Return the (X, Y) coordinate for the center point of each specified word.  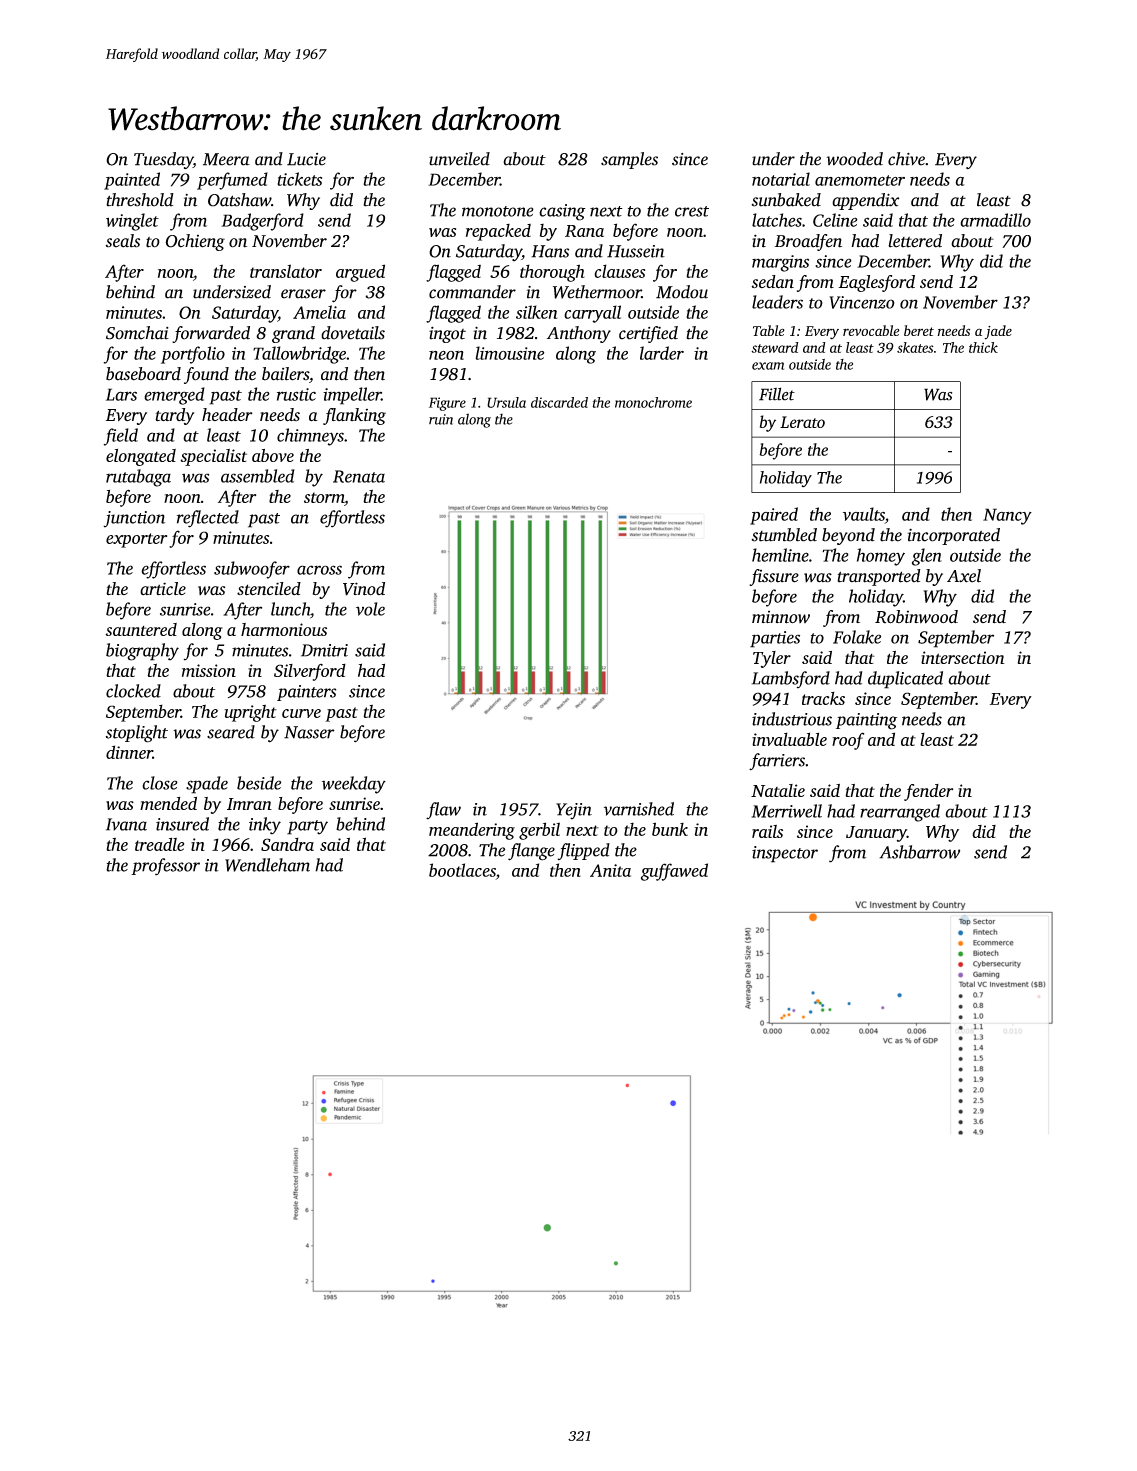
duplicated (905, 680)
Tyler (772, 659)
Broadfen (808, 242)
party (307, 827)
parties (775, 639)
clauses (619, 271)
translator (286, 271)
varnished (639, 809)
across (319, 570)
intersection (963, 657)
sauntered (141, 629)
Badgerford (262, 222)
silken (536, 312)
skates (915, 347)
